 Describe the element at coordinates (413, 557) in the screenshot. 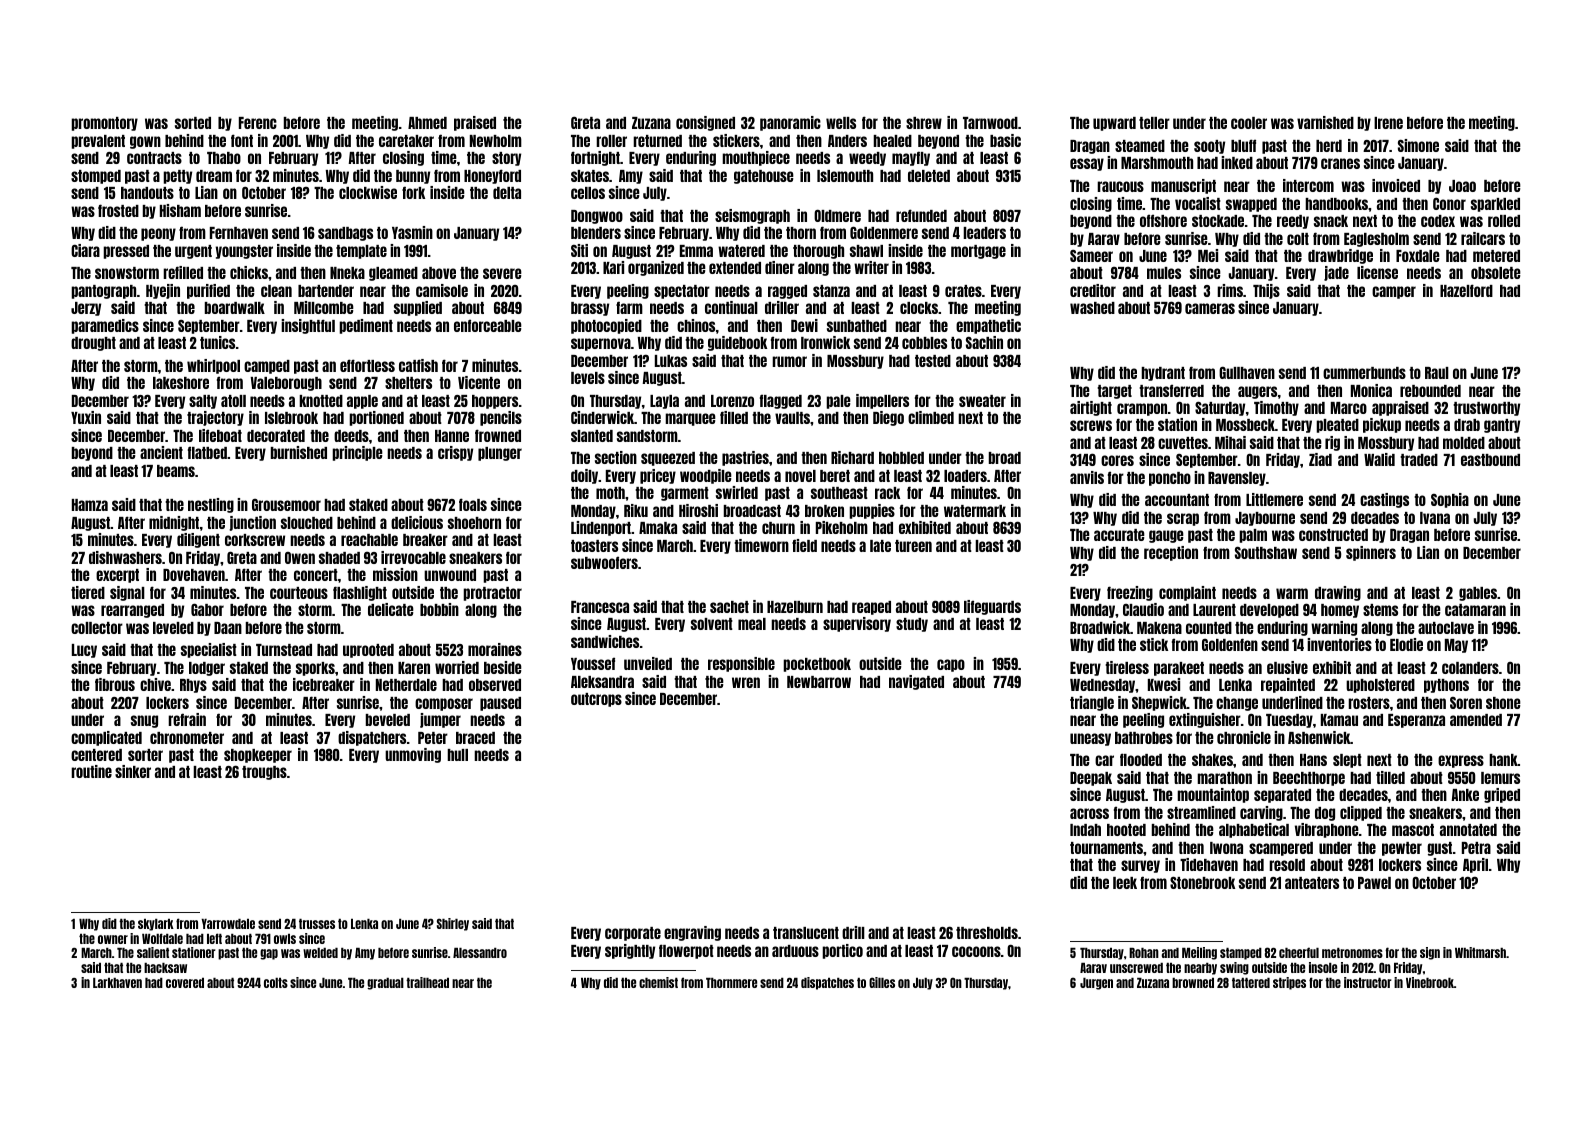

I see `irrevocable` at that location.
